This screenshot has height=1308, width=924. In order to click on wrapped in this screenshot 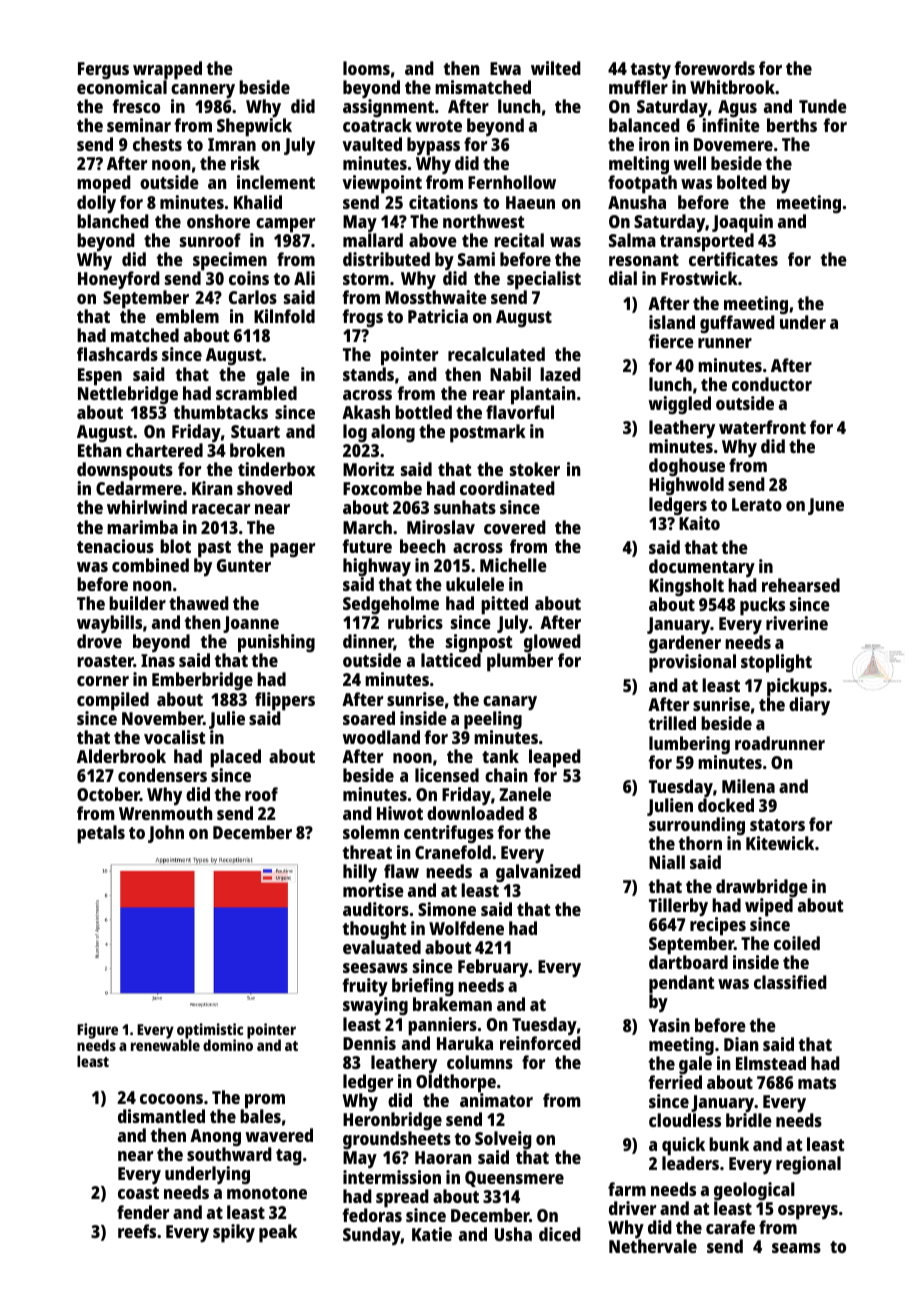, I will do `click(167, 70)`.
